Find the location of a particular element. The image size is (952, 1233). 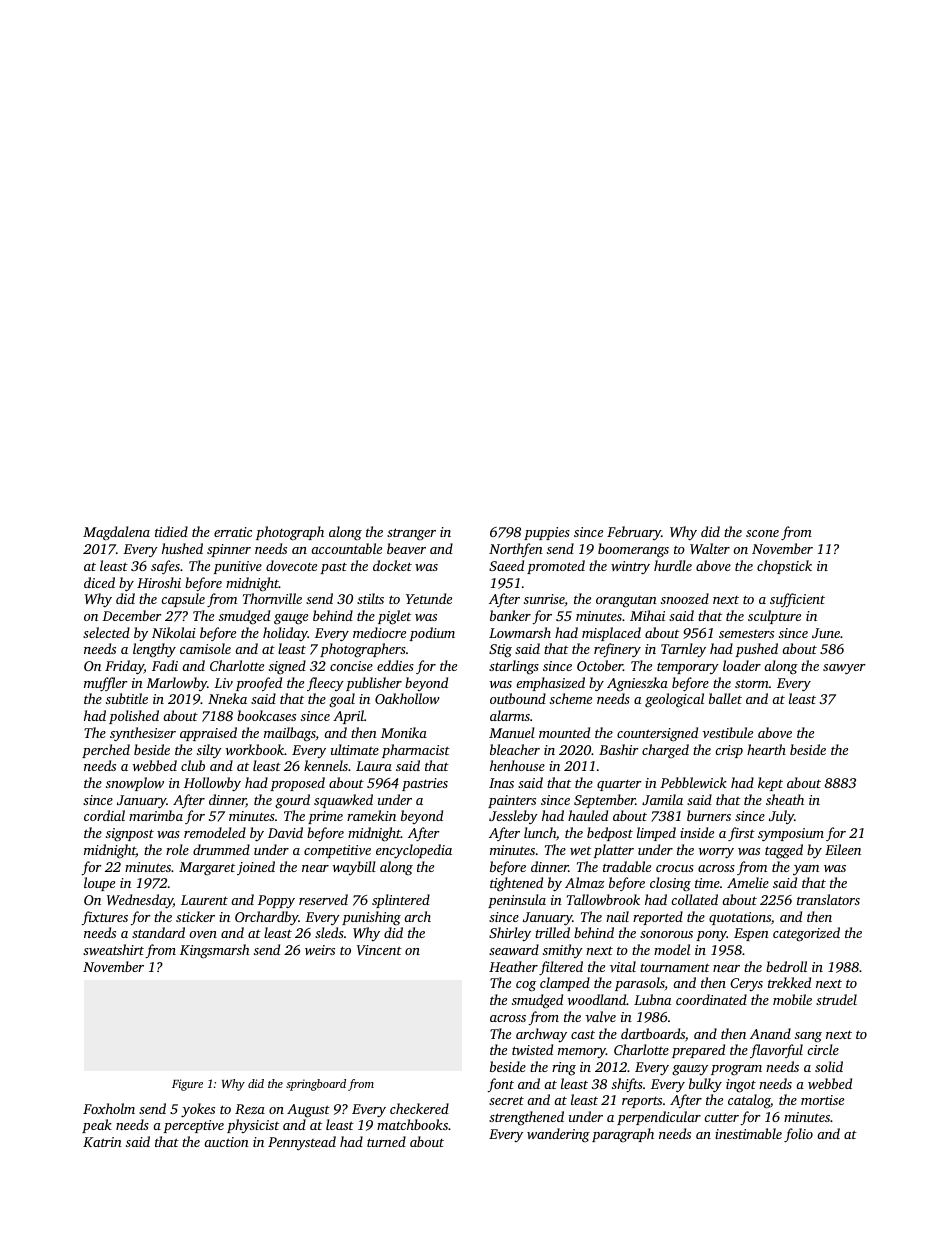

boomerangs is located at coordinates (633, 550).
